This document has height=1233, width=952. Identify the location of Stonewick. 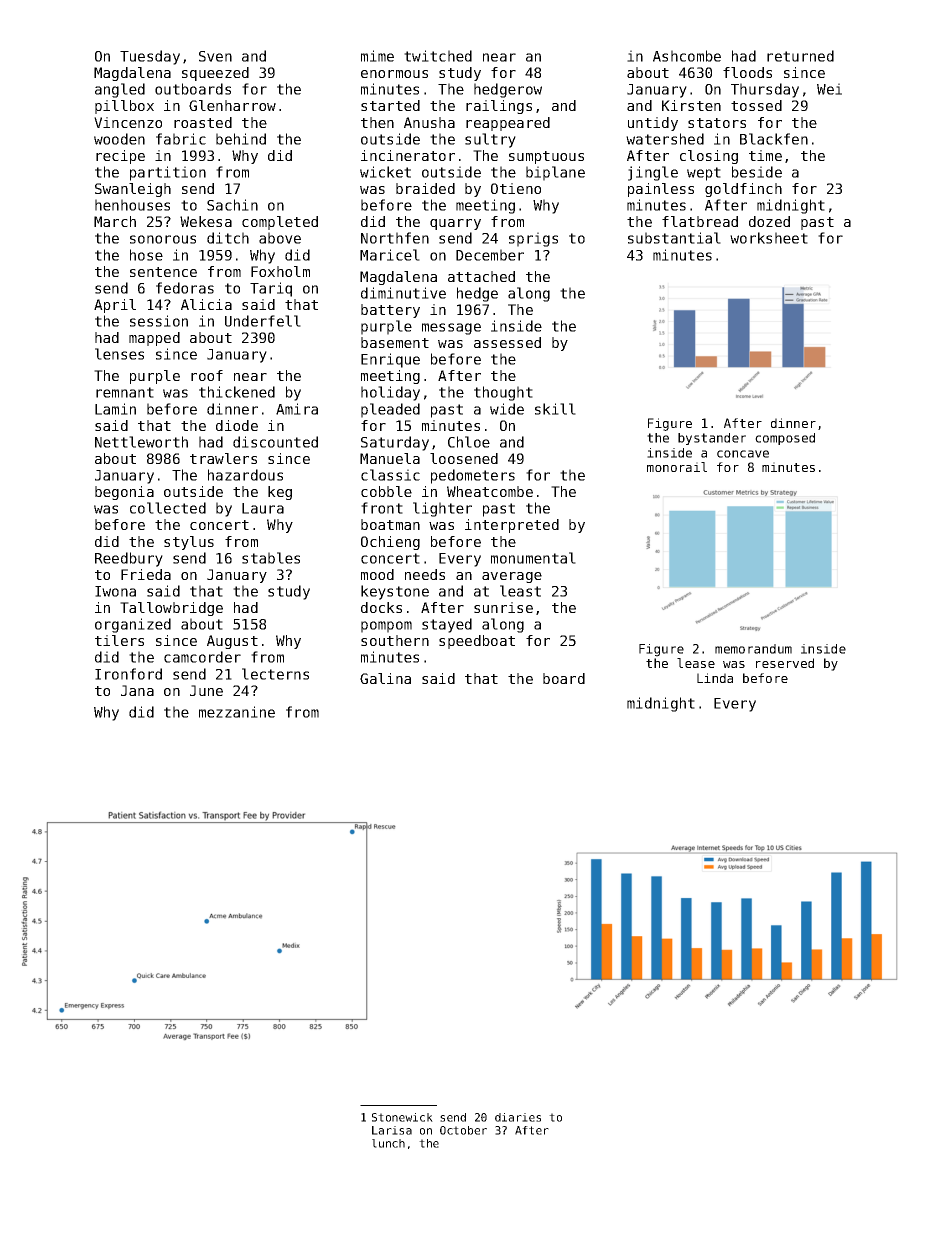
(402, 1117).
